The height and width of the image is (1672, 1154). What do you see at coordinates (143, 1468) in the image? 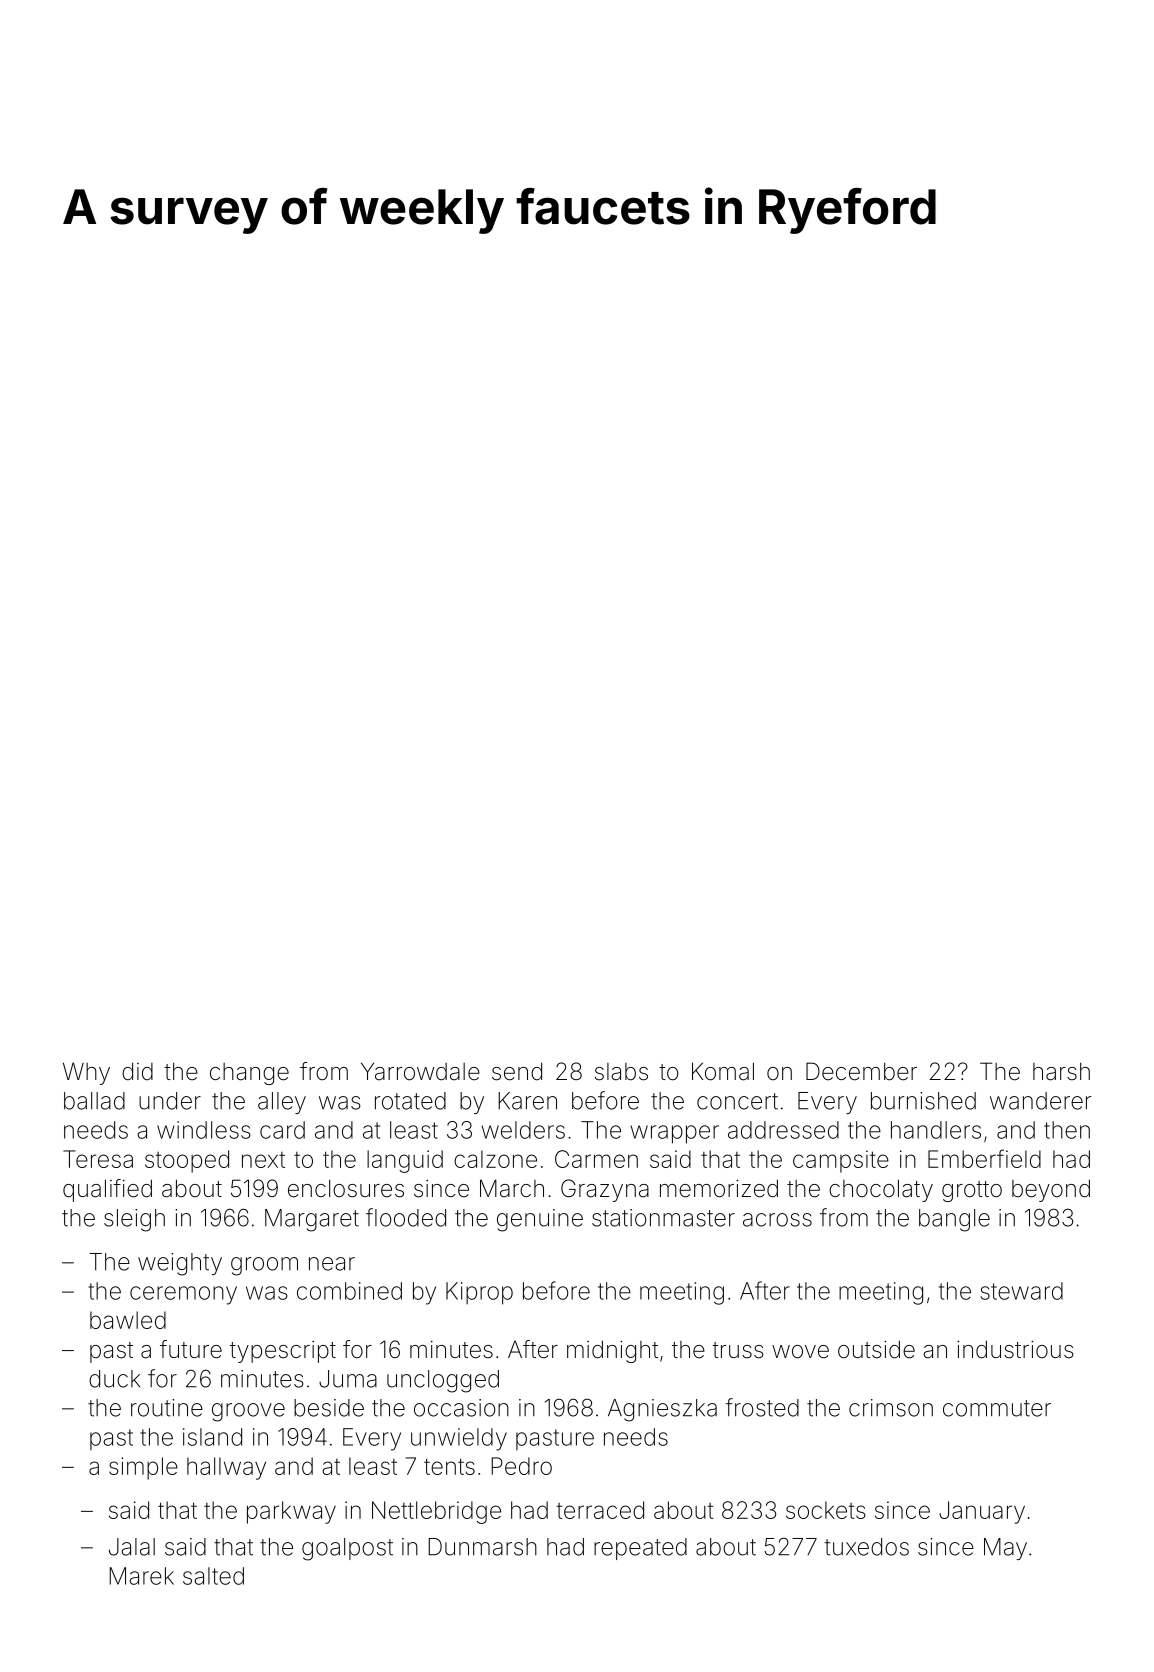
I see `simple` at bounding box center [143, 1468].
